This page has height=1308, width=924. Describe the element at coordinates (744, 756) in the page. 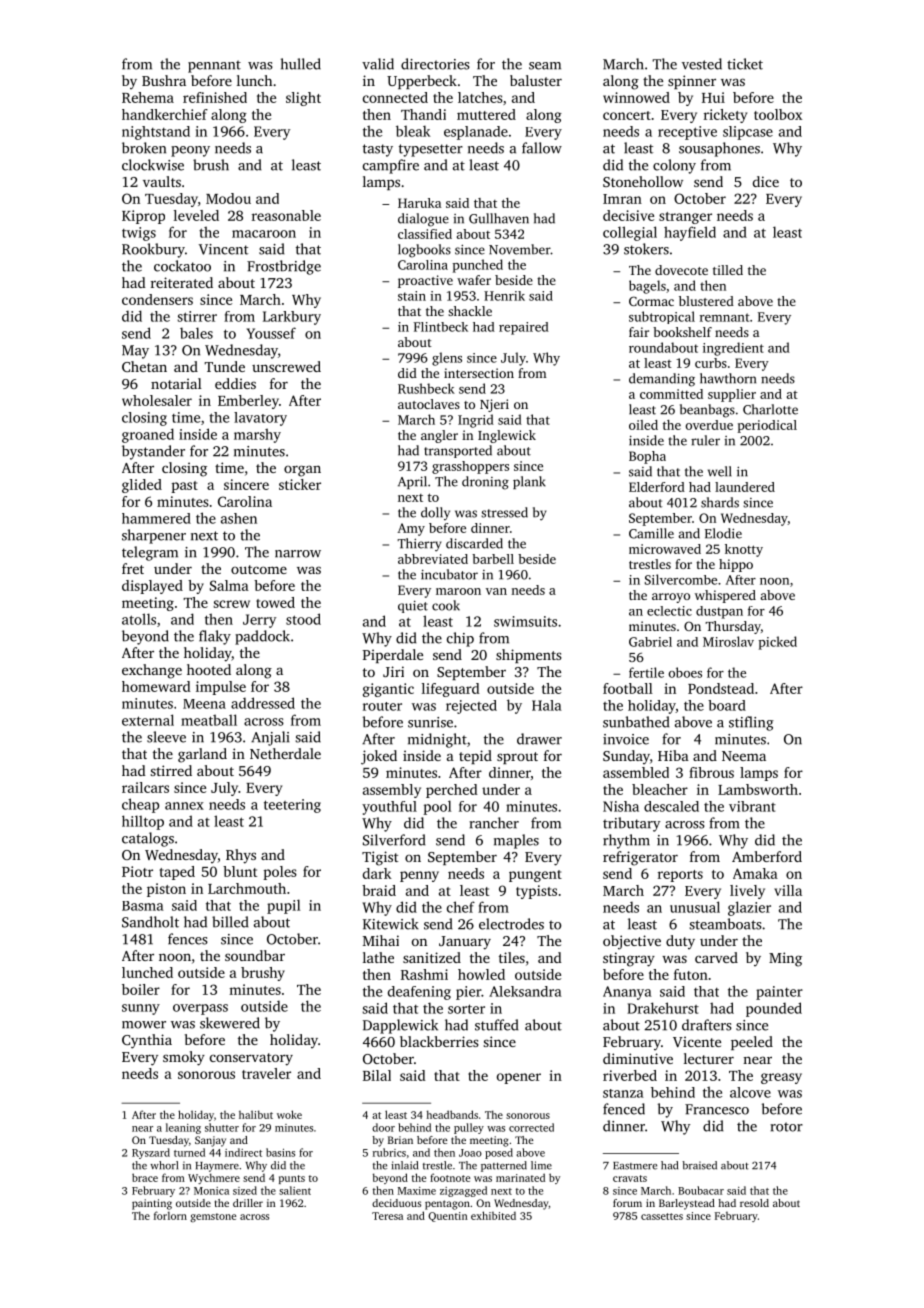

I see `Neema` at that location.
